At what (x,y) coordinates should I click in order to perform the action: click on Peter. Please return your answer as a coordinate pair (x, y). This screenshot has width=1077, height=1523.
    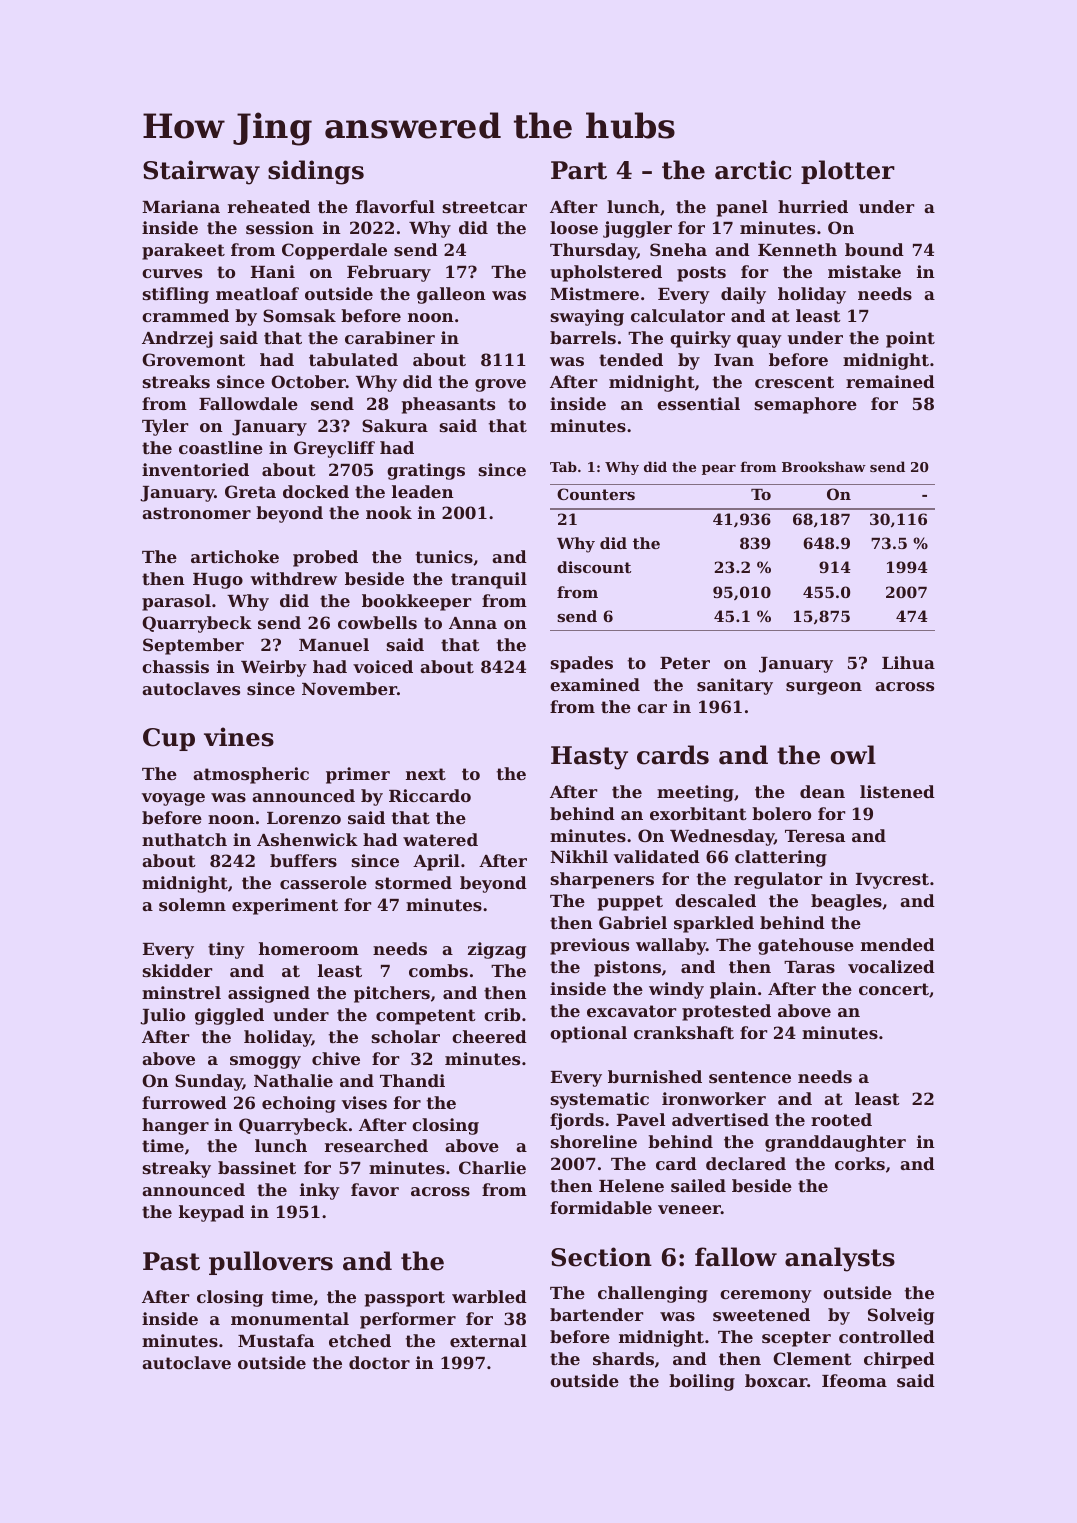
    Looking at the image, I should click on (685, 663).
